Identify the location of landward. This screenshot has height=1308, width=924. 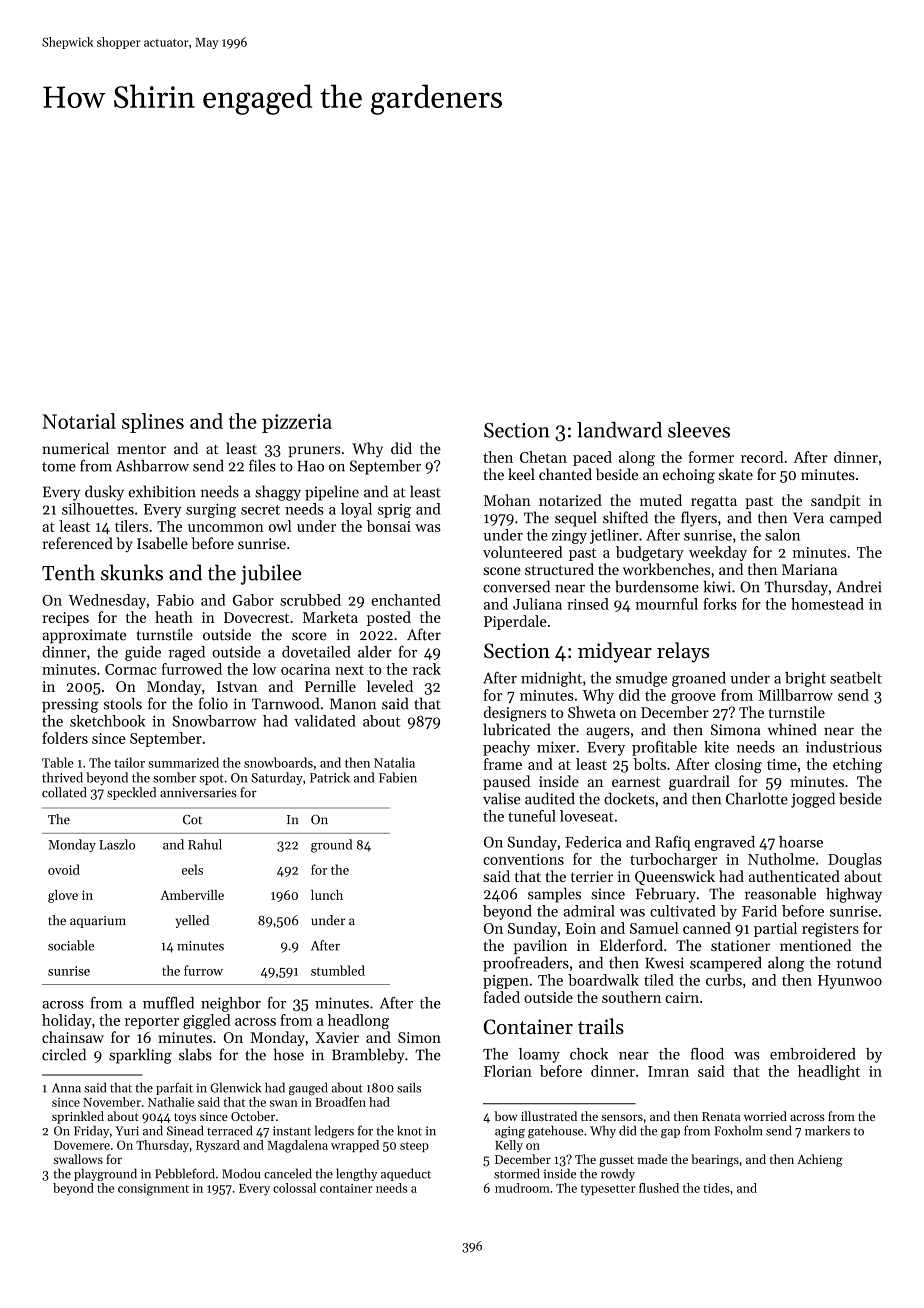
(619, 430).
